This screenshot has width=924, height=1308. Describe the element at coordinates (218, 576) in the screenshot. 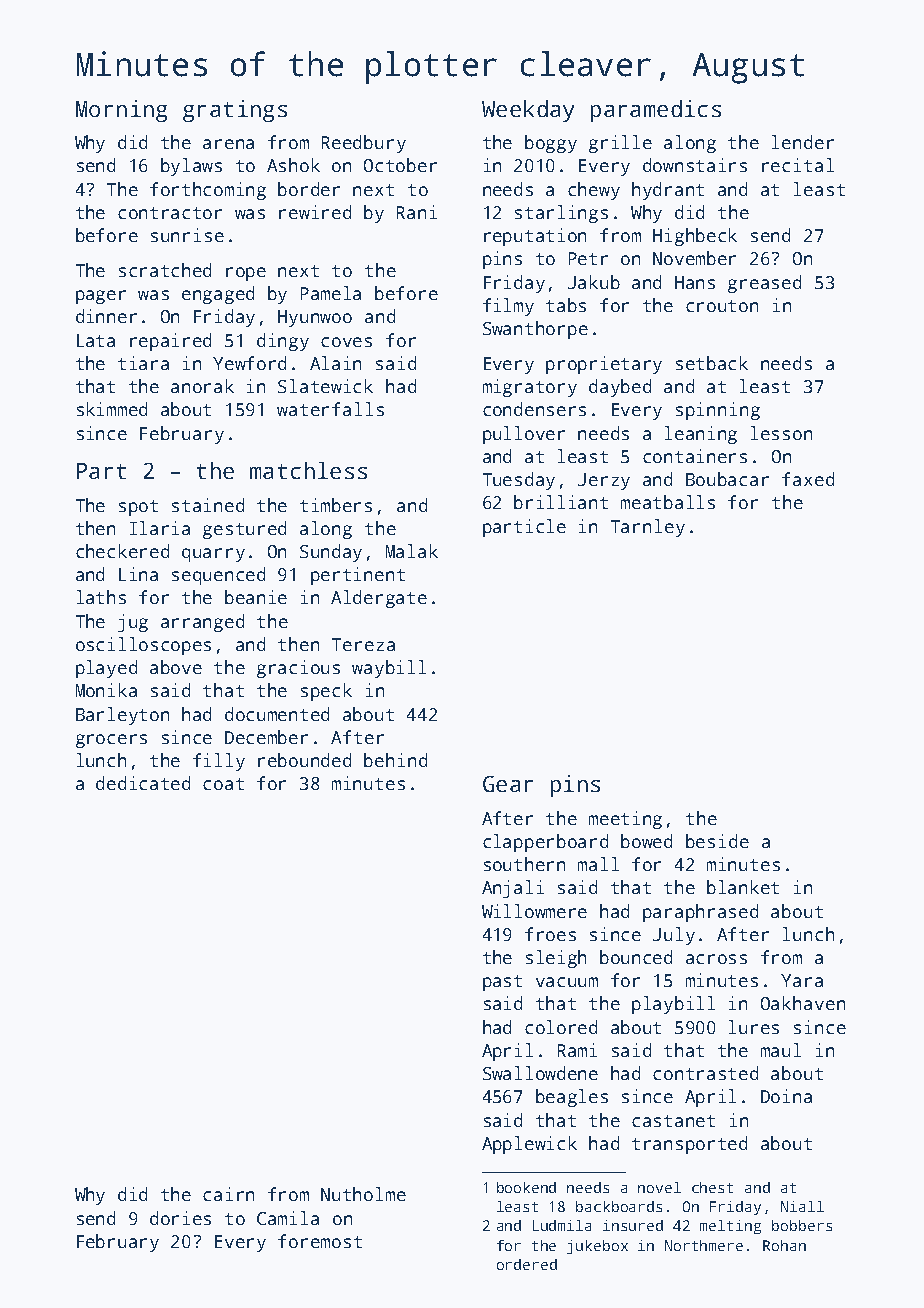

I see `sequenced` at that location.
